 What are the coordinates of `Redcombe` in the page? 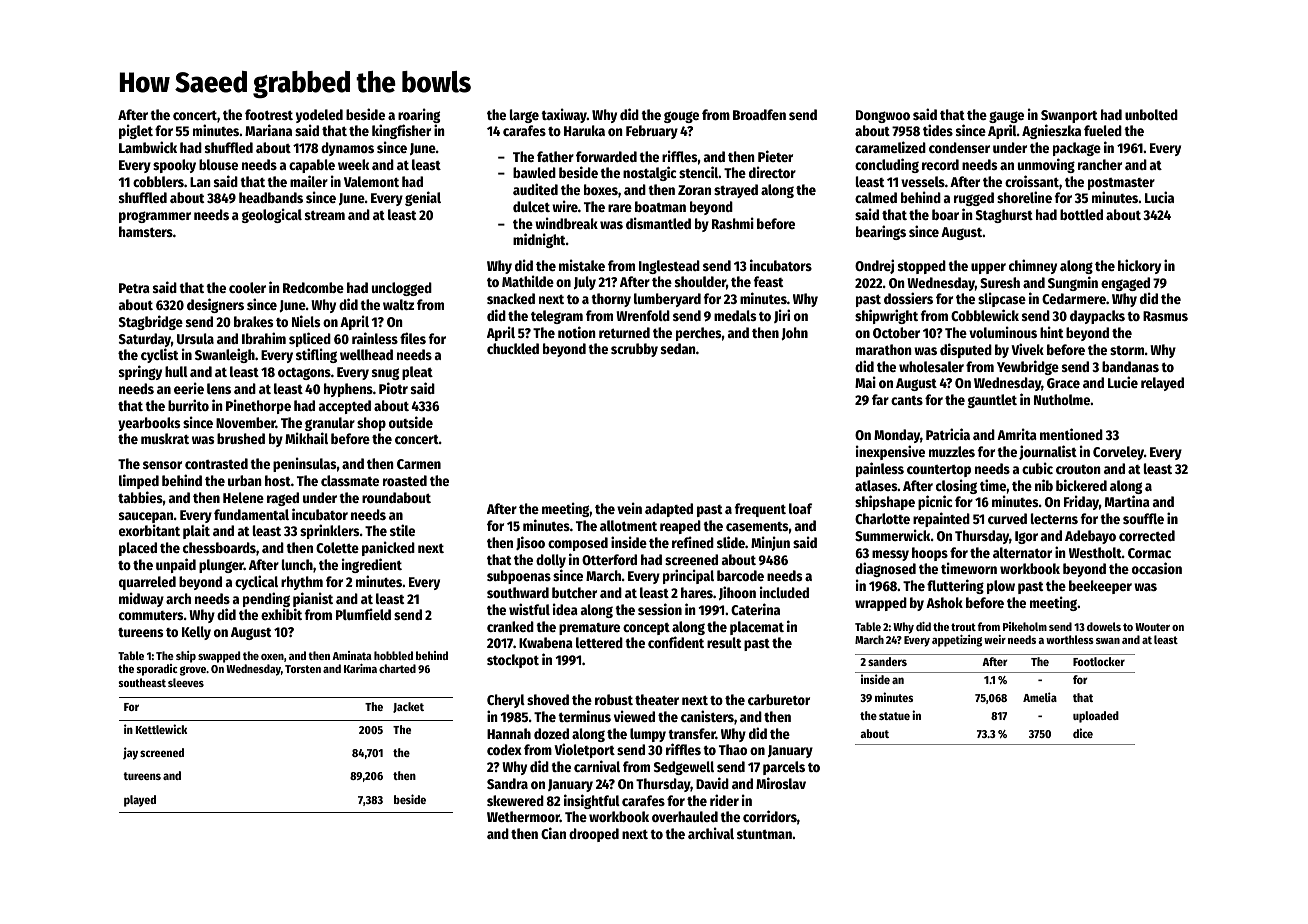 It's located at (313, 287).
